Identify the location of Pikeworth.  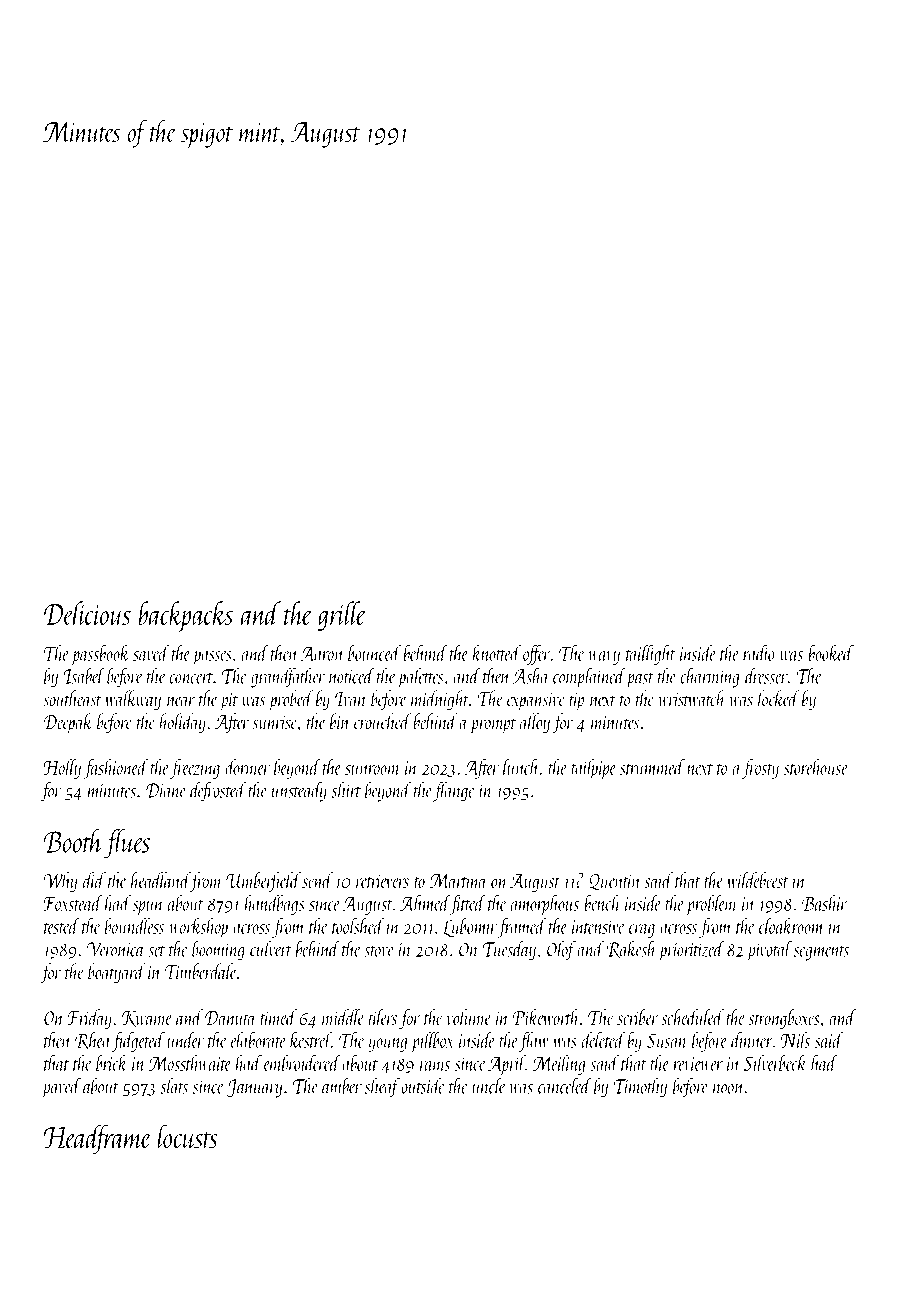
(546, 1017).
